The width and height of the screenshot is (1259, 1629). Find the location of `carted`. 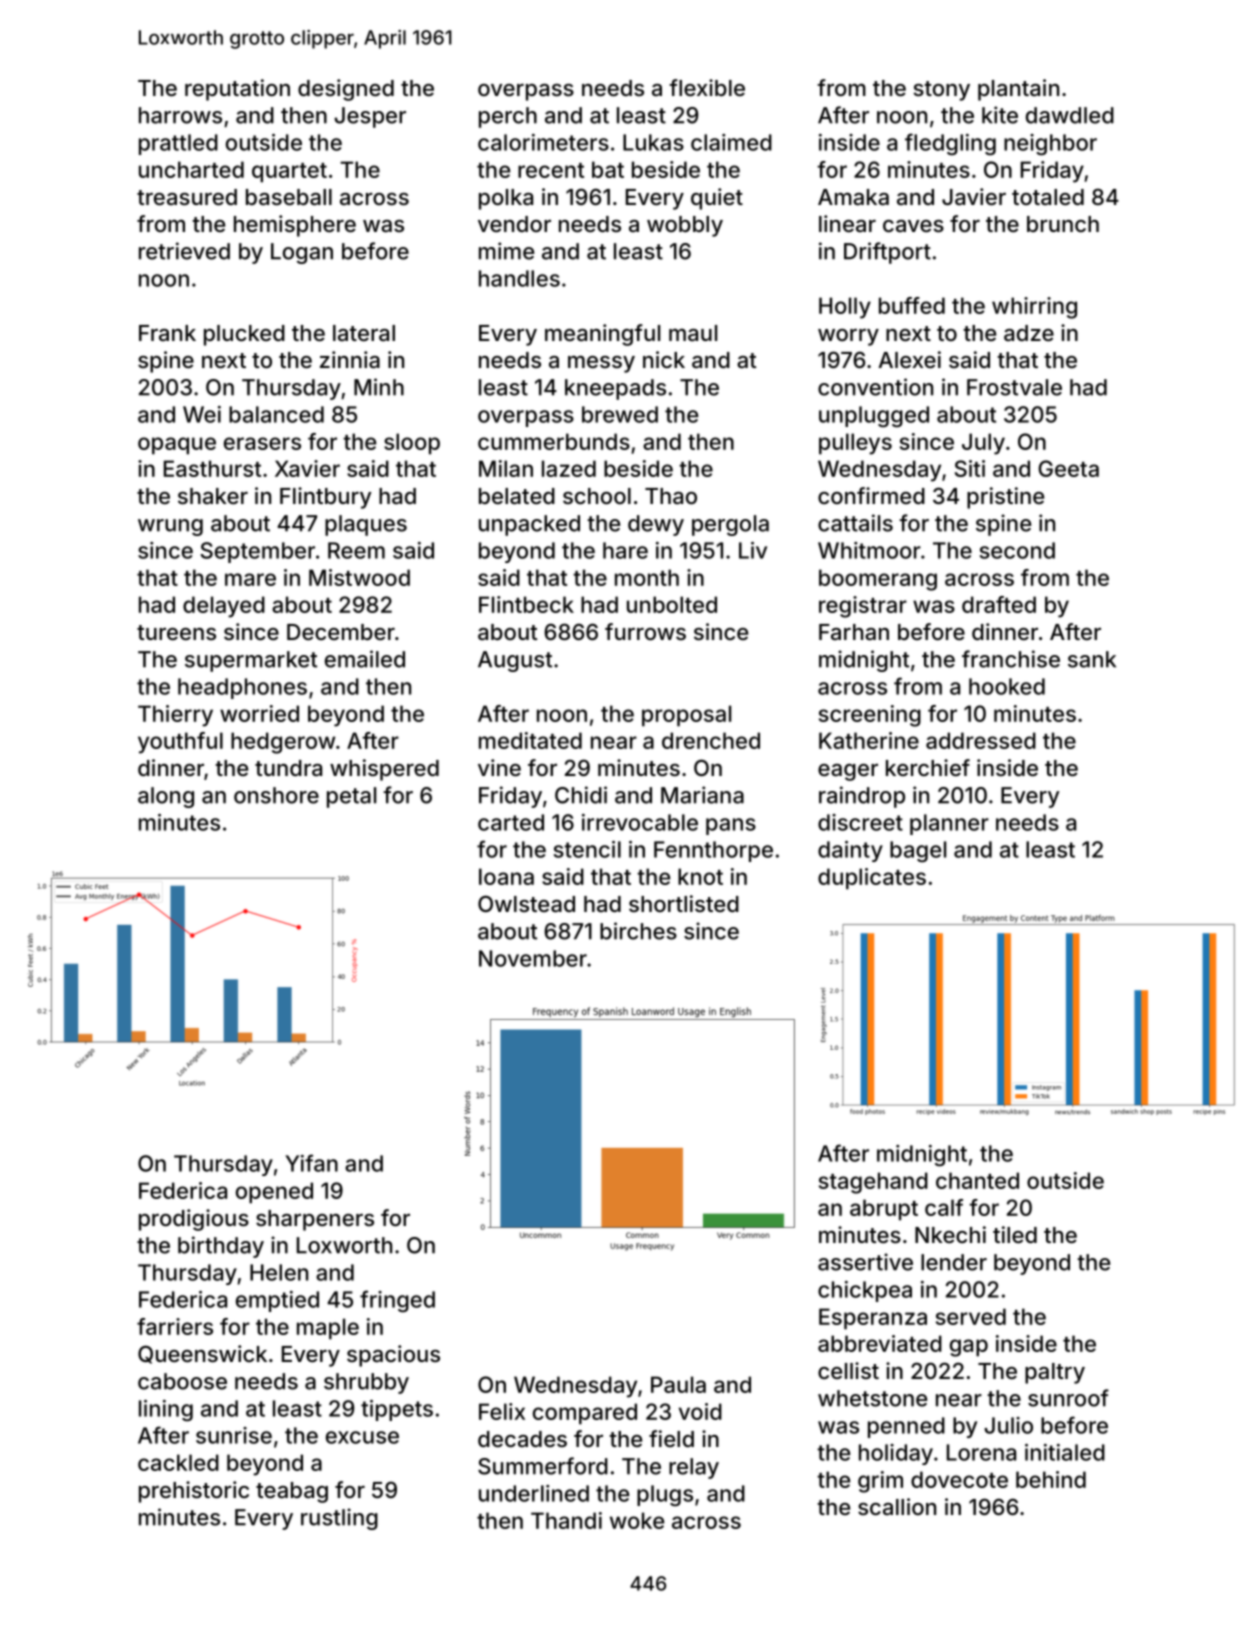

carted is located at coordinates (511, 822).
